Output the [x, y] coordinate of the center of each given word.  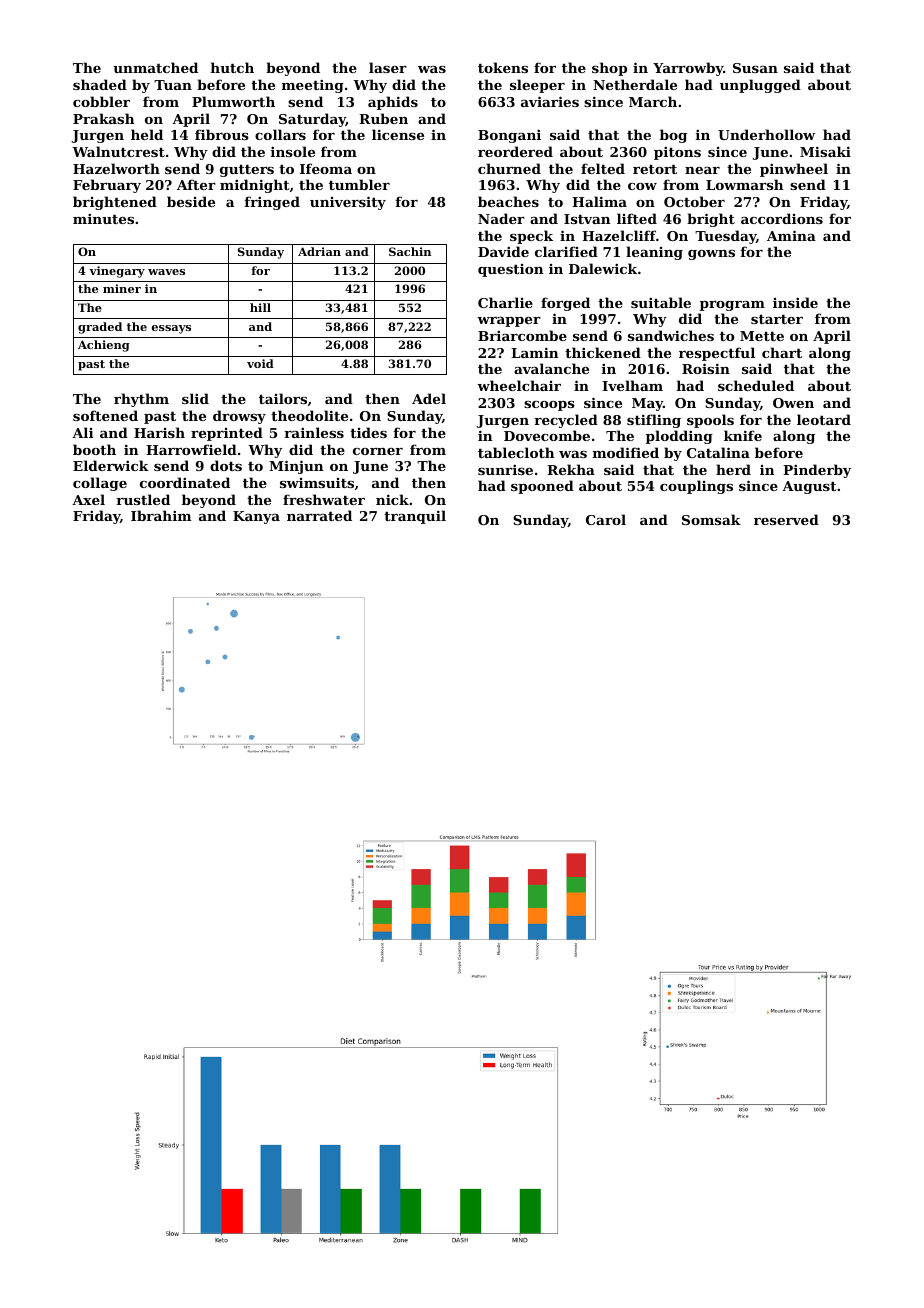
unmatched [155, 67]
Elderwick [111, 465]
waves [166, 272]
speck [531, 237]
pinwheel [794, 170]
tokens [503, 67]
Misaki [825, 151]
